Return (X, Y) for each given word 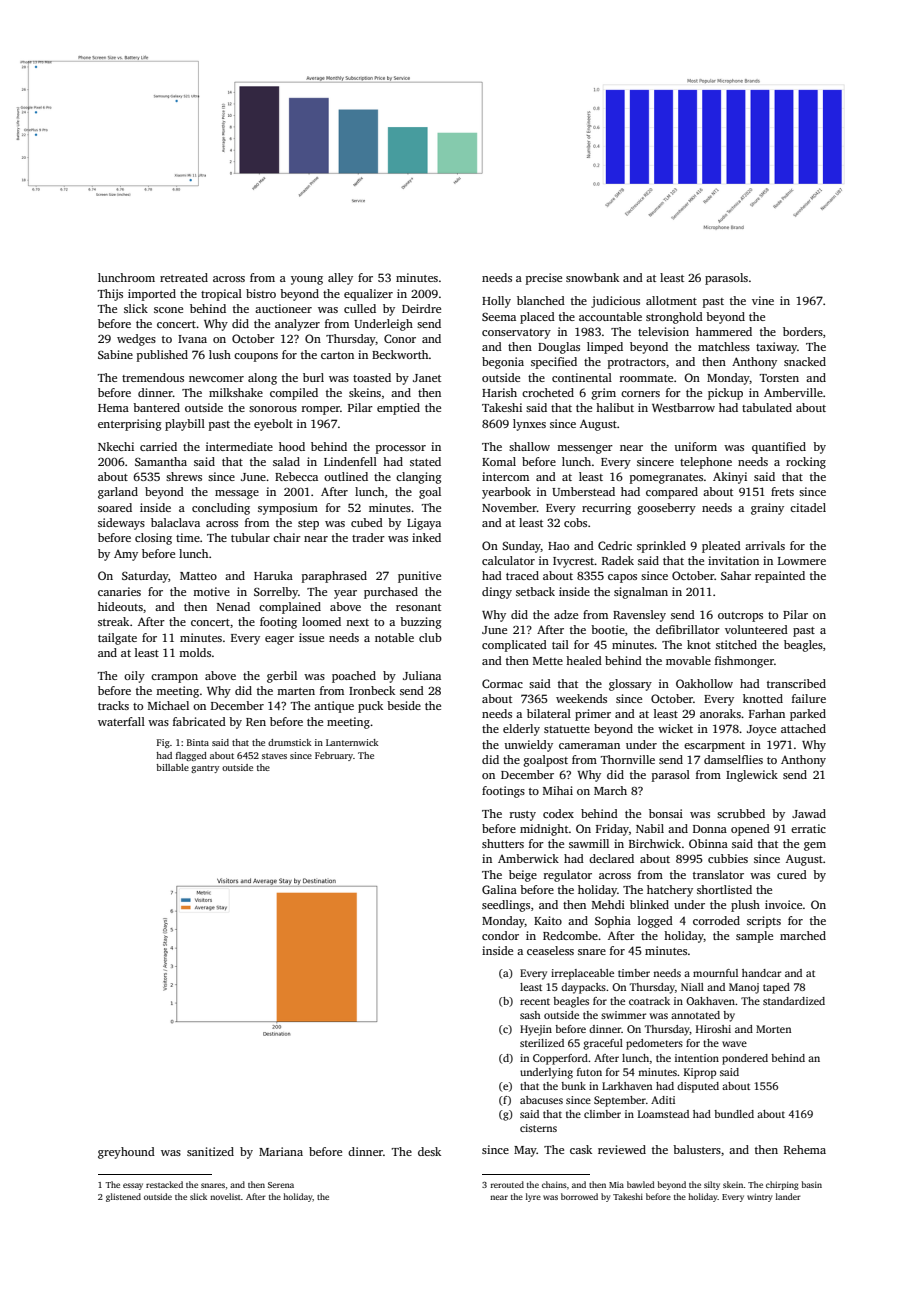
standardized (794, 1001)
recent (535, 1001)
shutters (503, 843)
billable (172, 767)
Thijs (110, 295)
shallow (529, 446)
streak (113, 621)
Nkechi (116, 446)
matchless (724, 346)
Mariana (281, 1151)
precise (544, 279)
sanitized (210, 1151)
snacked (805, 361)
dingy (497, 593)
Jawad (809, 813)
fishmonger (744, 662)
